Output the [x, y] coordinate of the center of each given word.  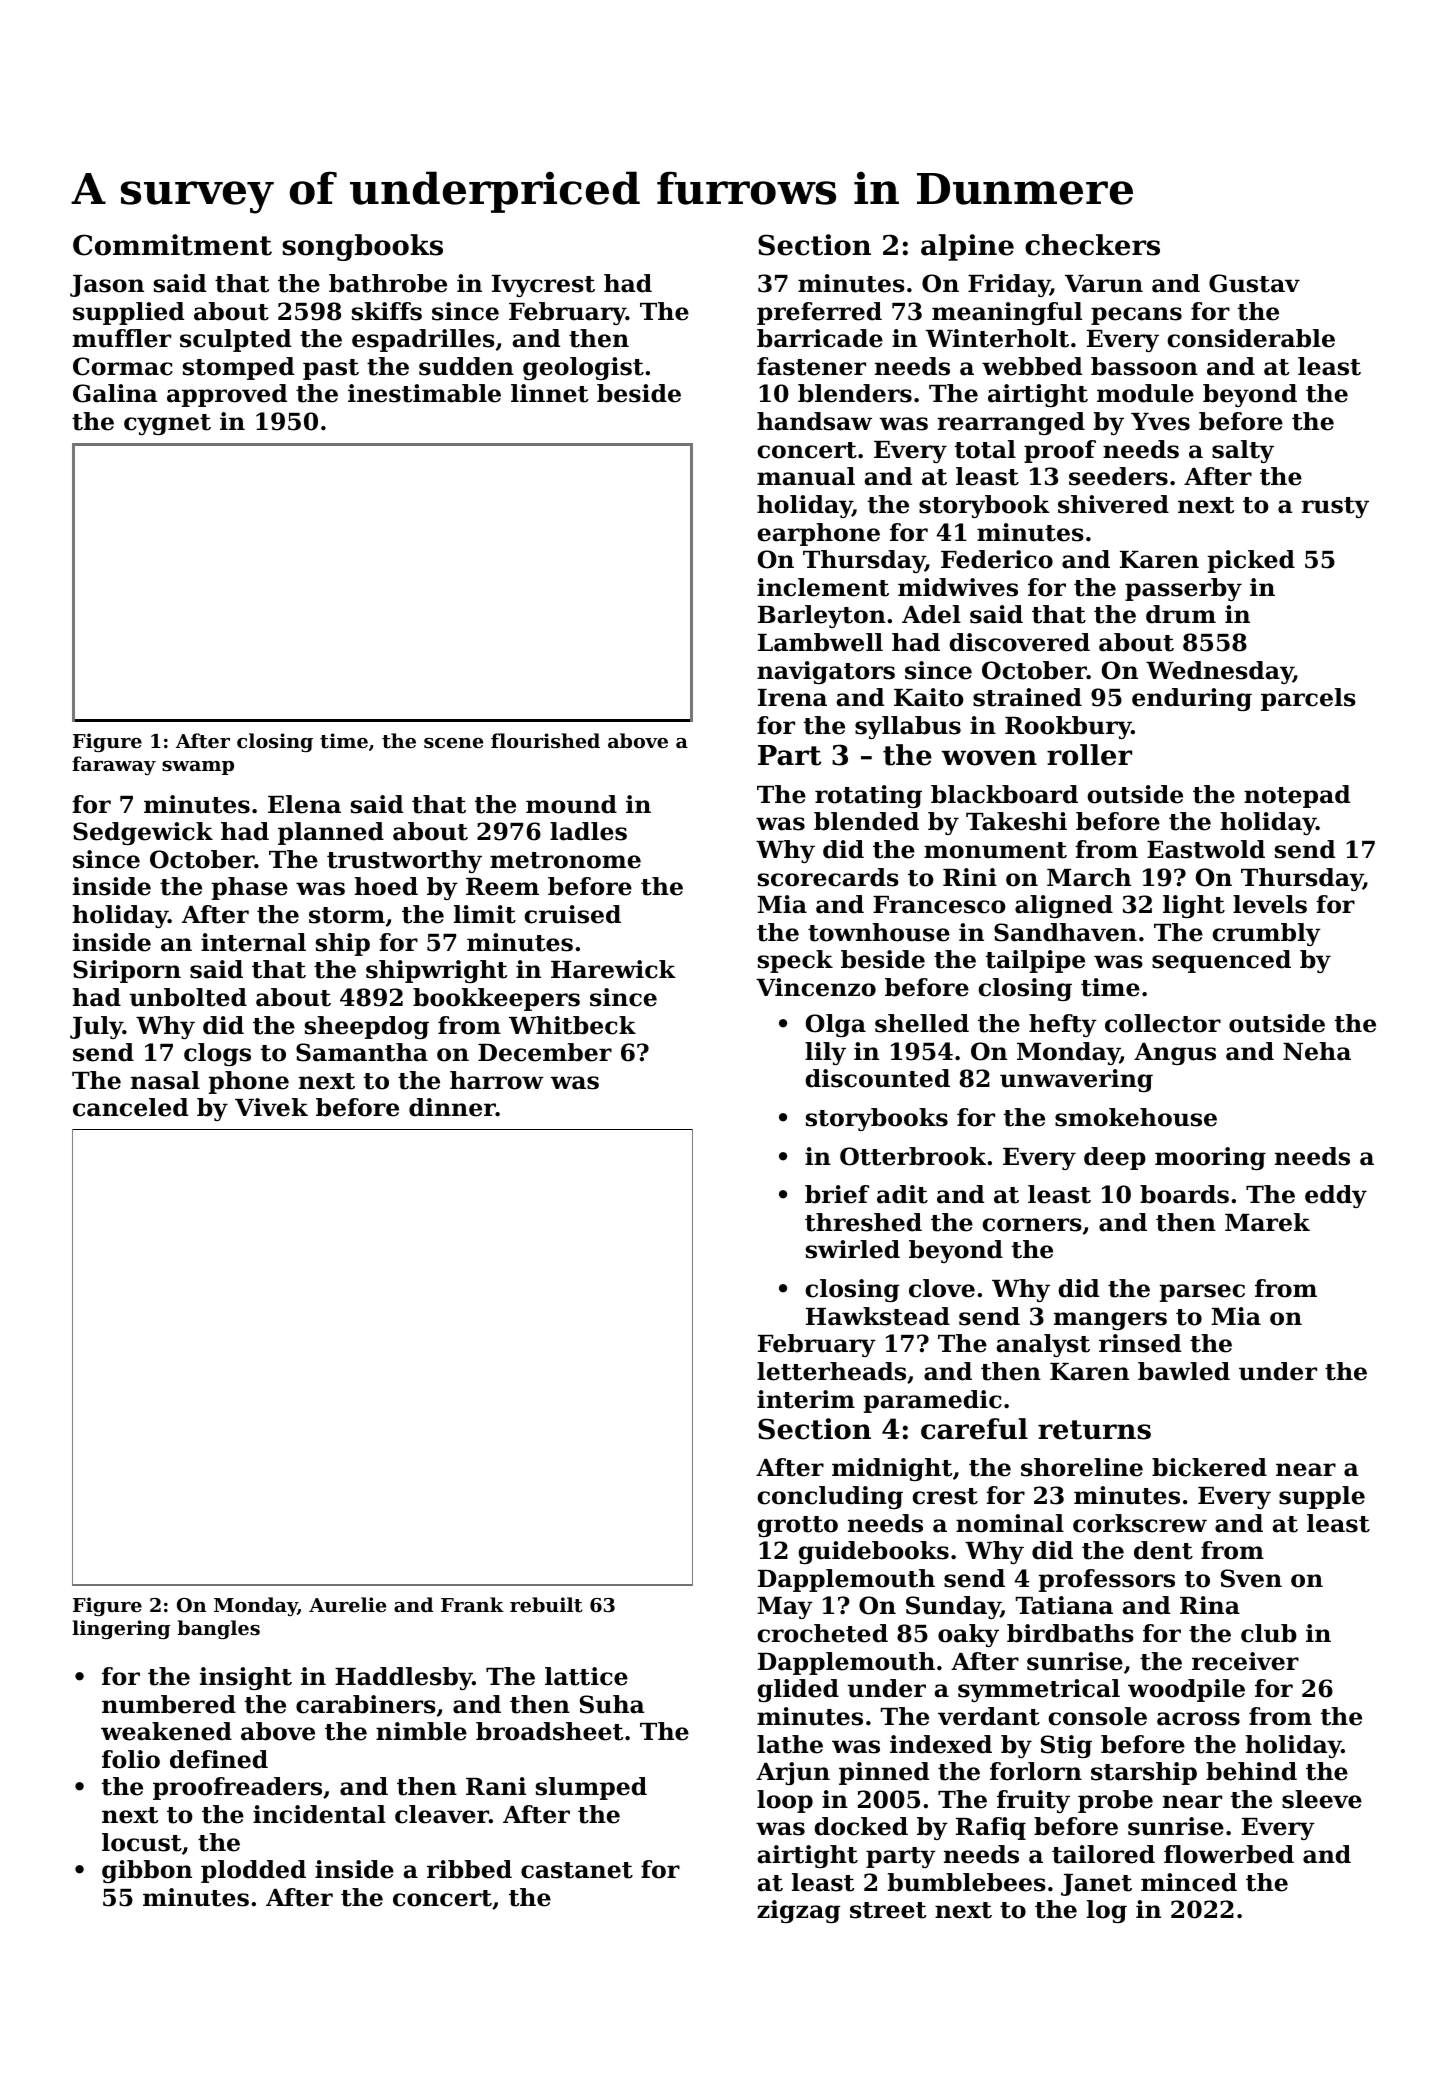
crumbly [1266, 934]
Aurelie [347, 1604]
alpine [967, 247]
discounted [877, 1078]
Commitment [172, 245]
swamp [198, 768]
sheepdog [367, 1027]
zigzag [798, 1911]
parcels [1308, 699]
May [785, 1608]
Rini [970, 877]
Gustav [1254, 283]
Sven [1251, 1578]
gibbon [147, 1871]
